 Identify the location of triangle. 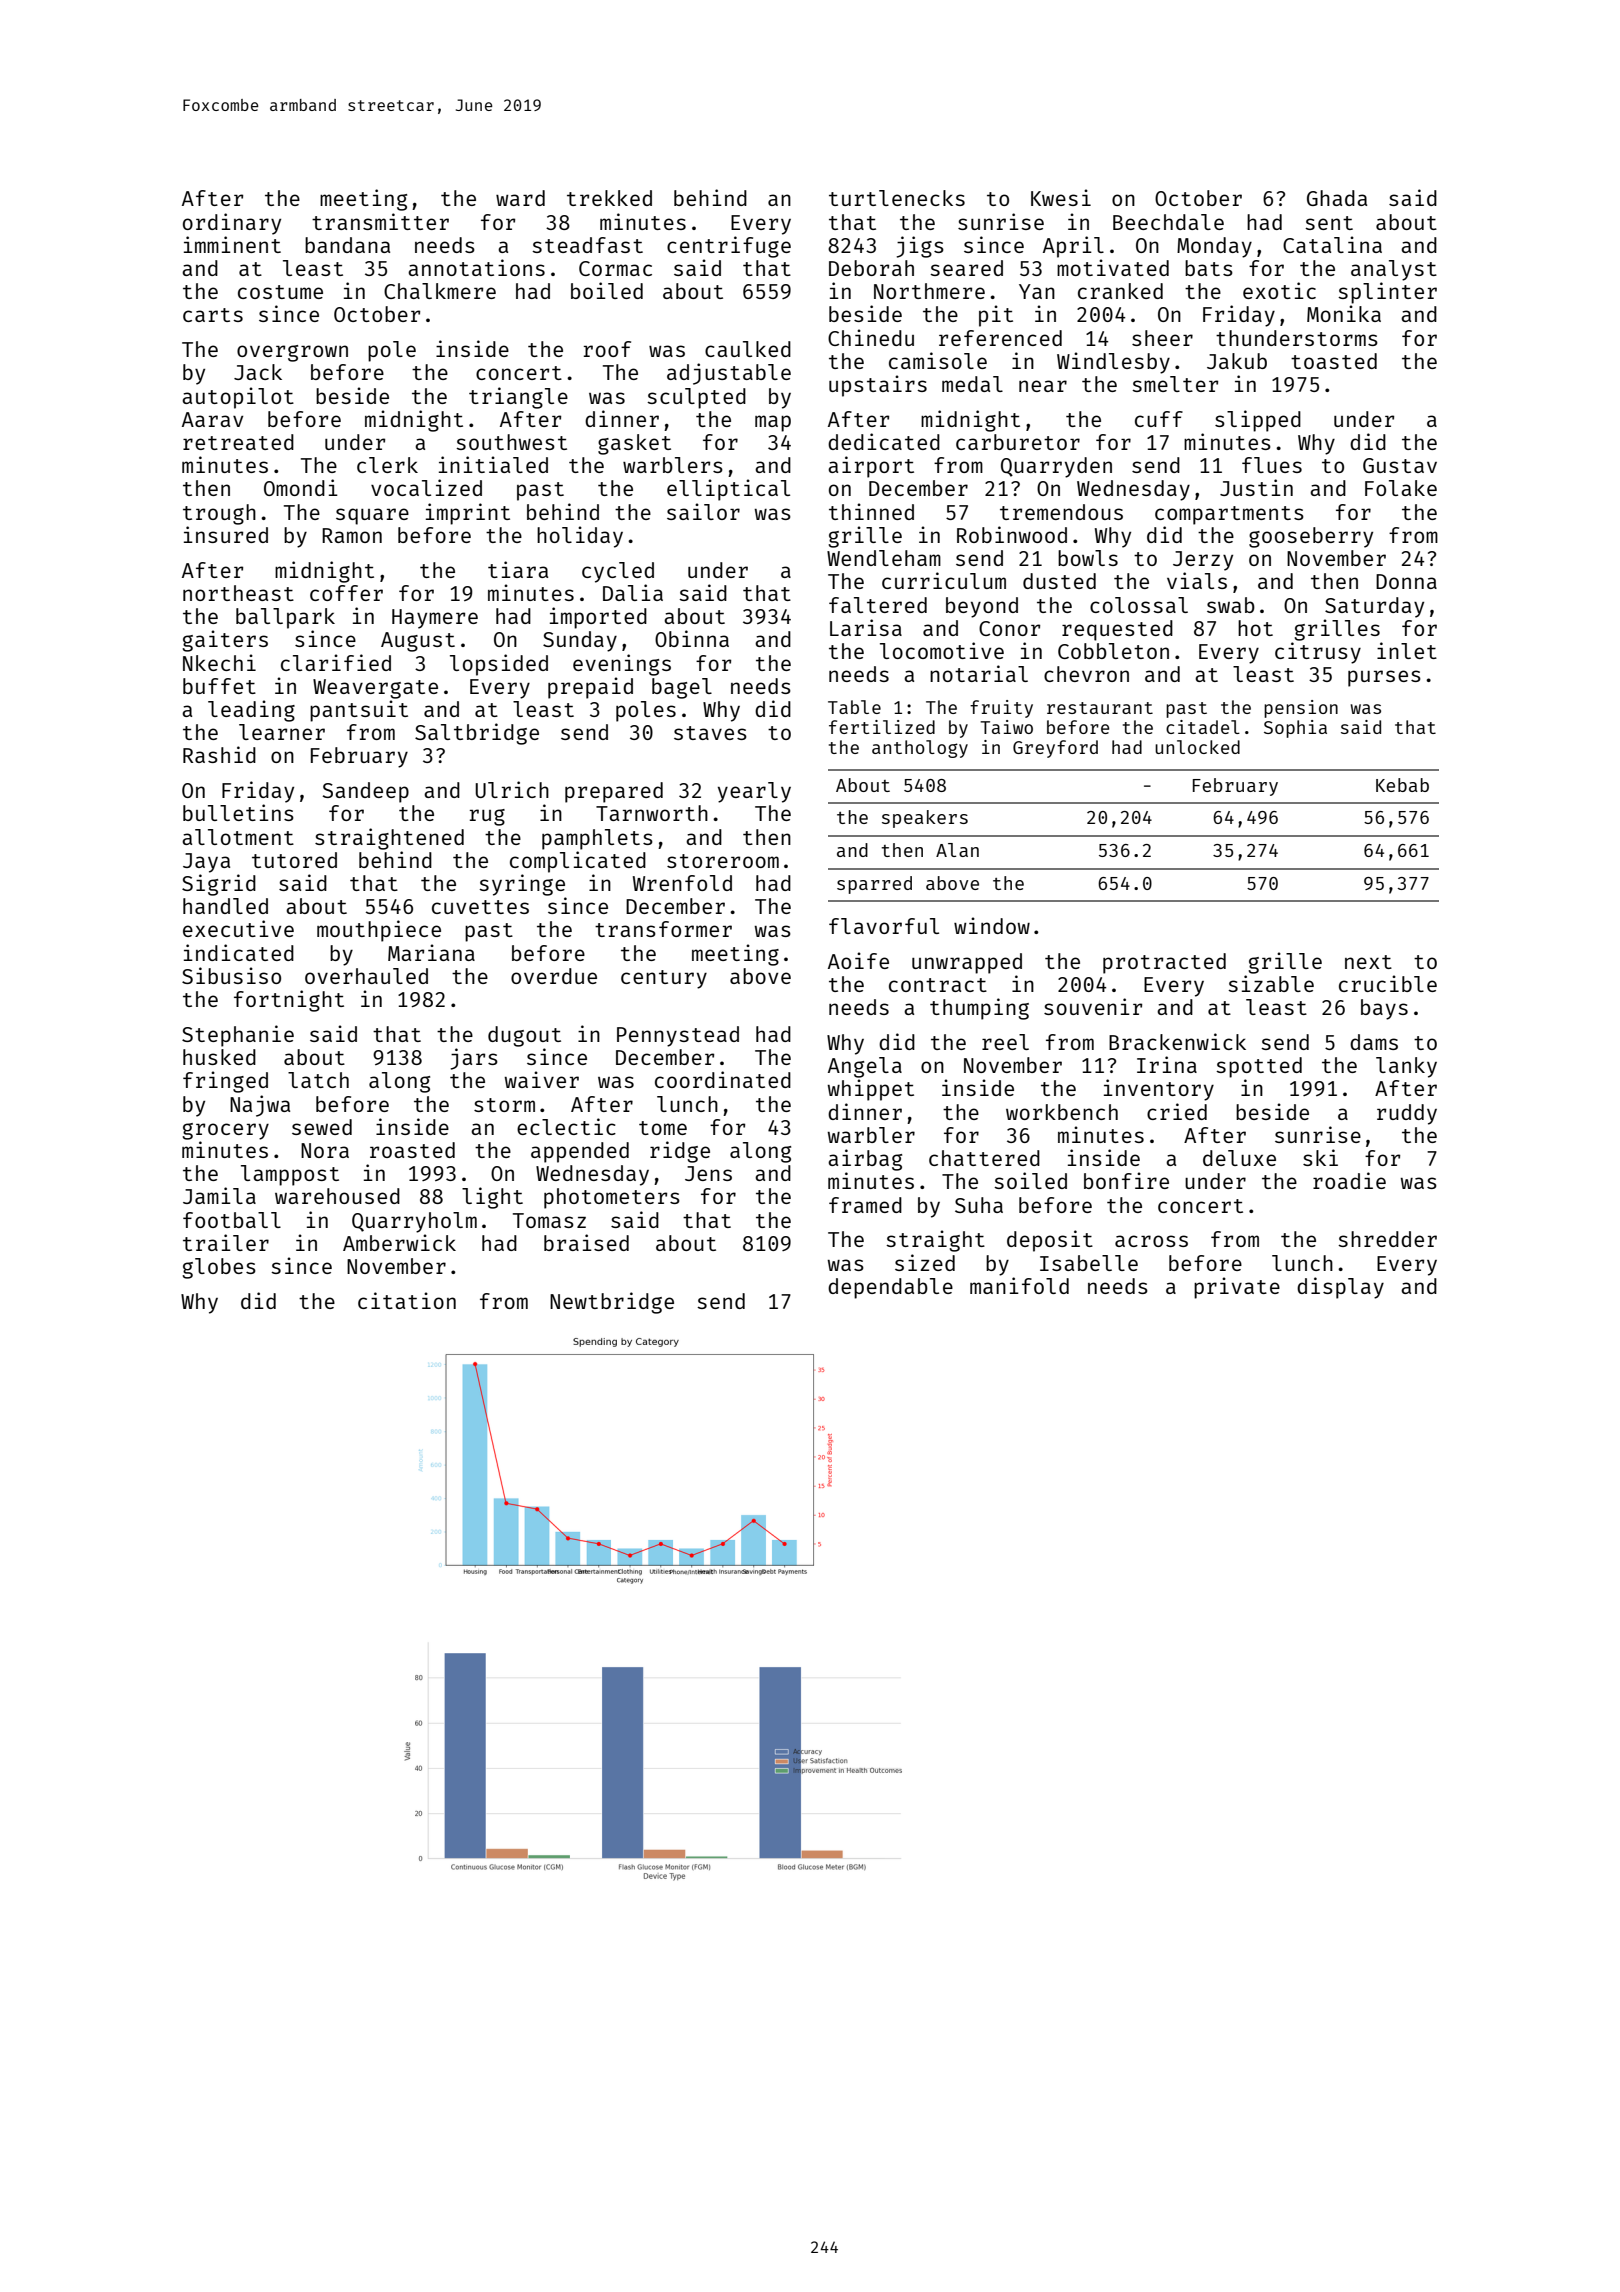
(518, 398).
